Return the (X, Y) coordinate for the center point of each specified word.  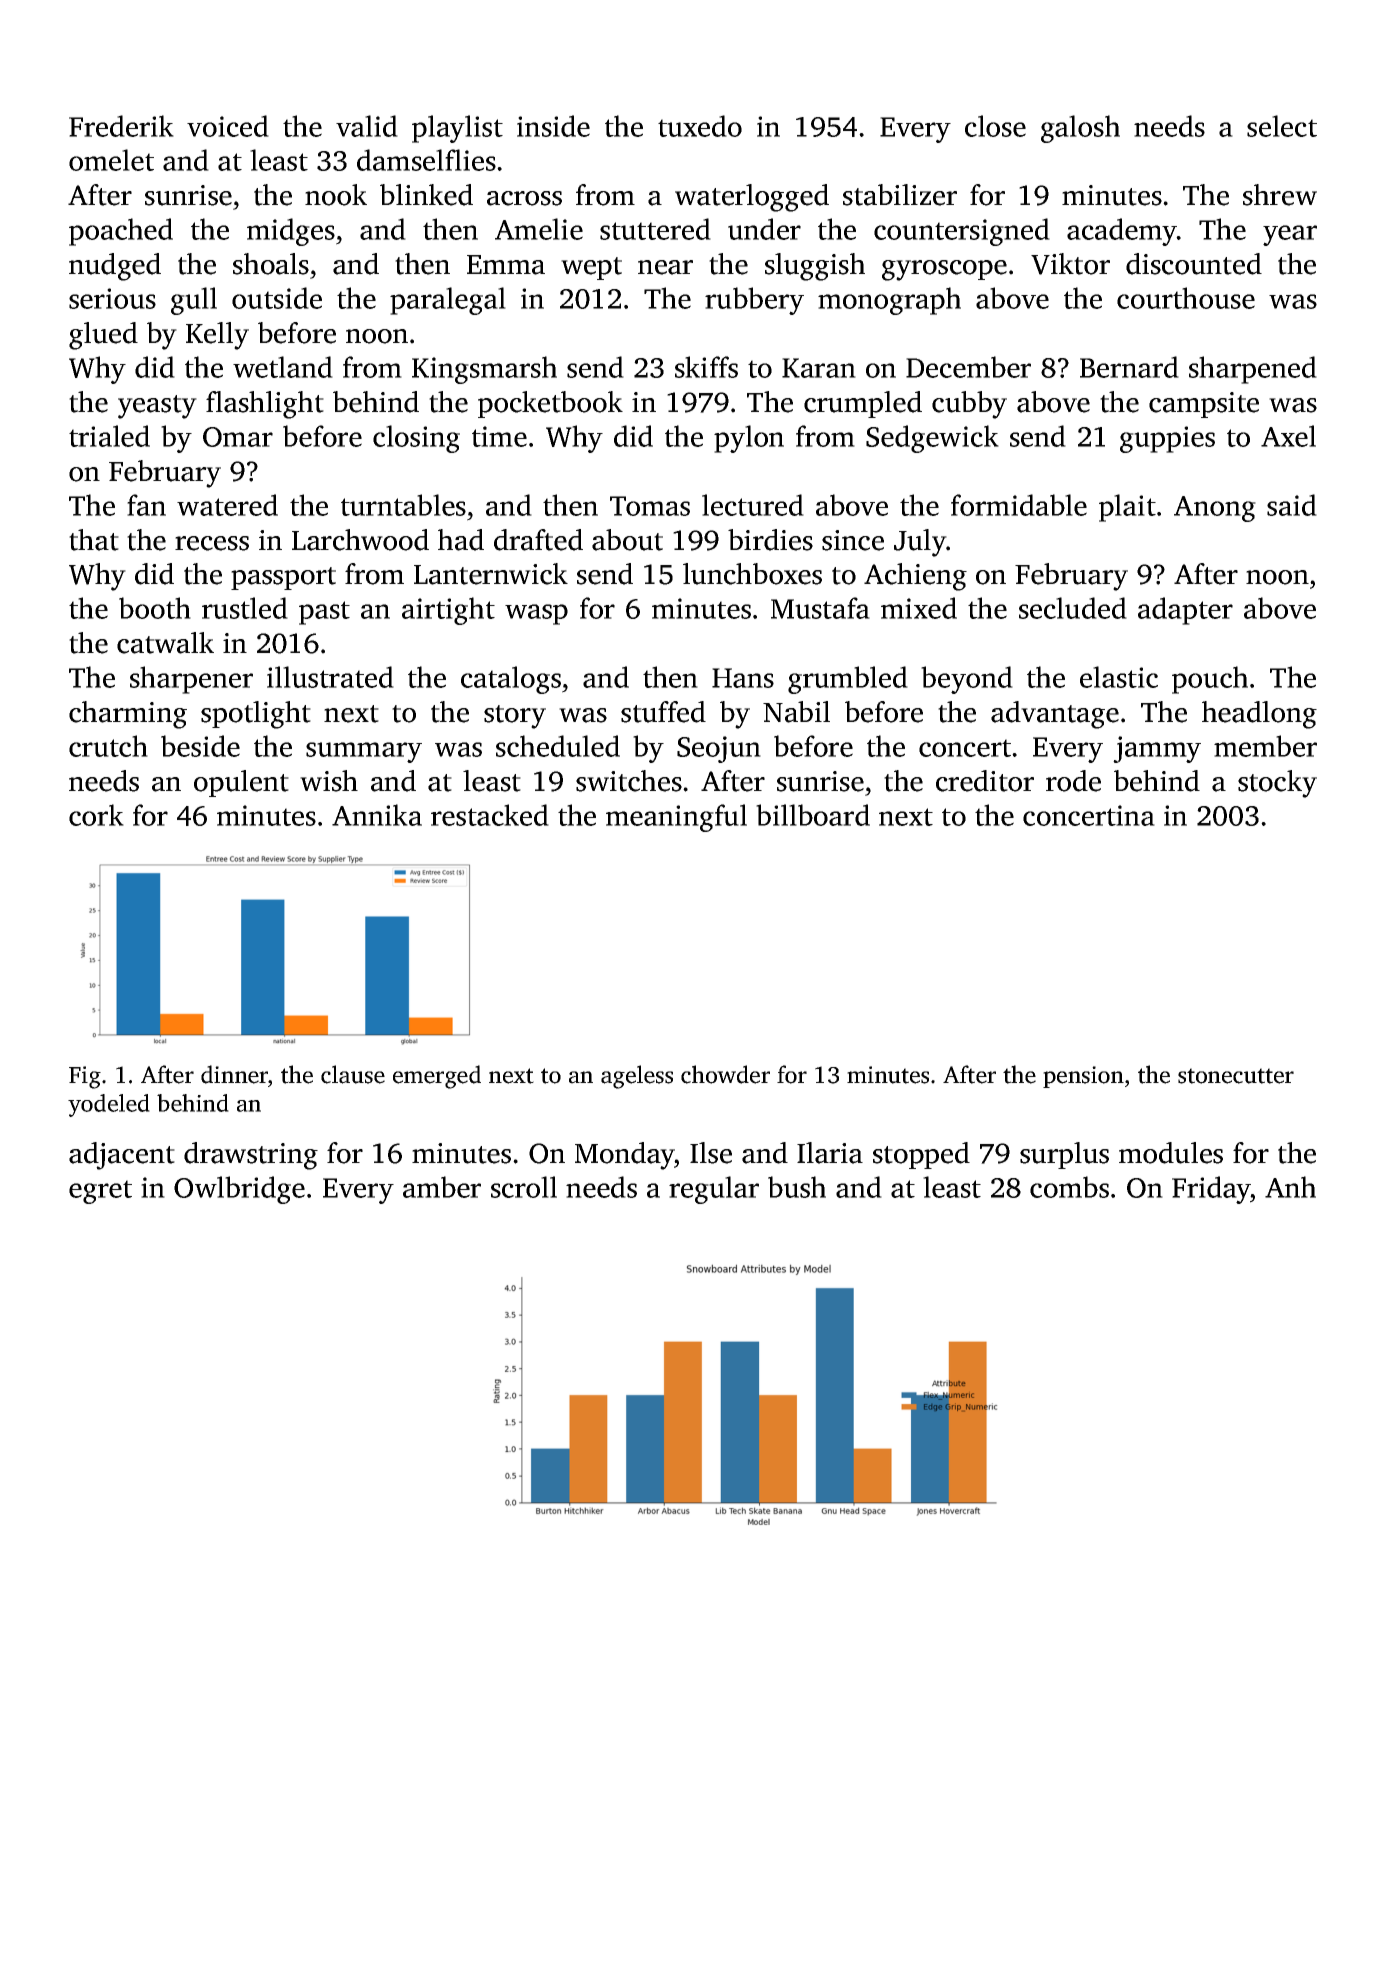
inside (553, 126)
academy (1122, 232)
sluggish (815, 267)
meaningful (676, 818)
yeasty (157, 407)
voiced (228, 126)
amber (442, 1187)
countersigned (962, 232)
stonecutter (1236, 1076)
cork (96, 815)
